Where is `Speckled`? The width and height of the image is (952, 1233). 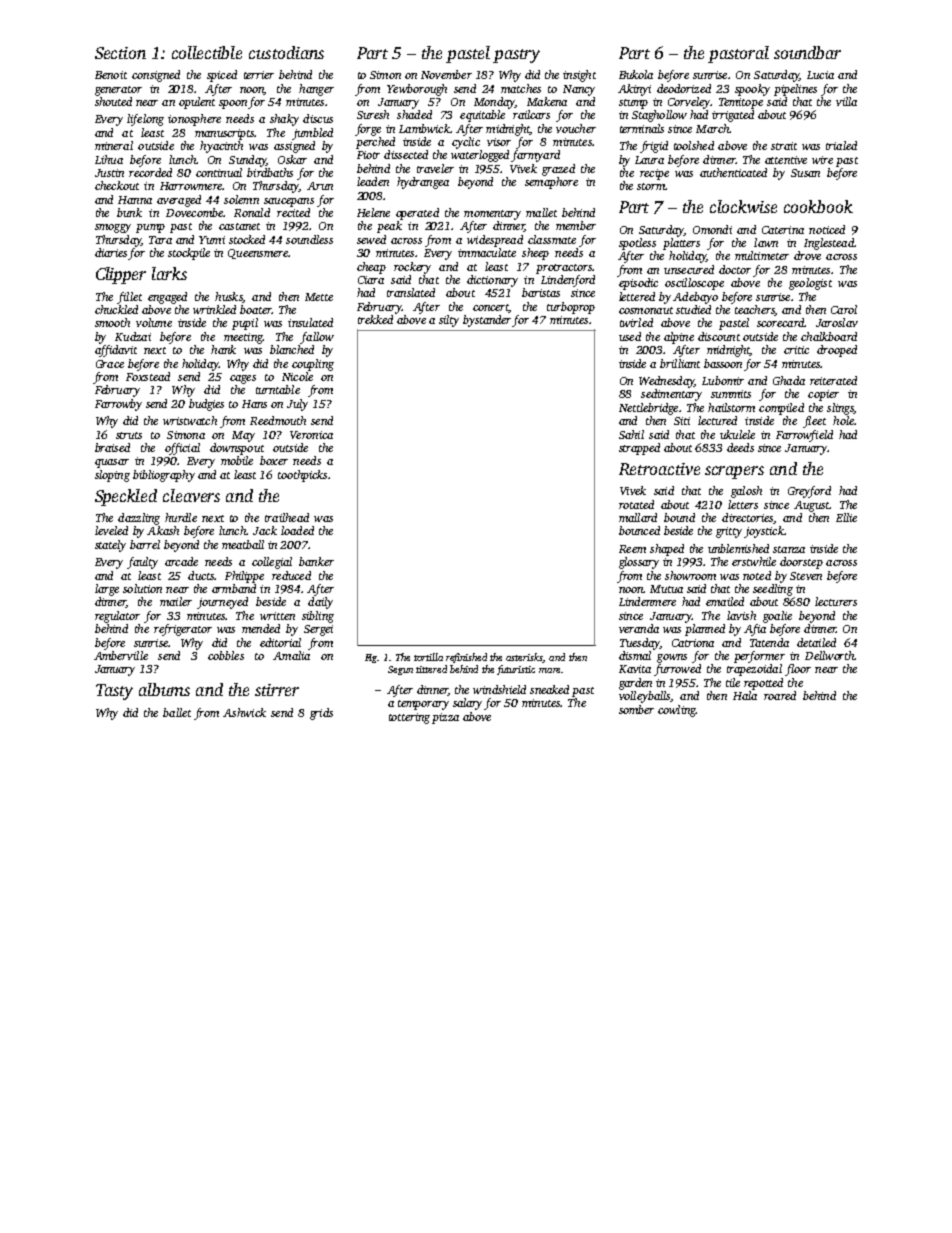 Speckled is located at coordinates (126, 497).
